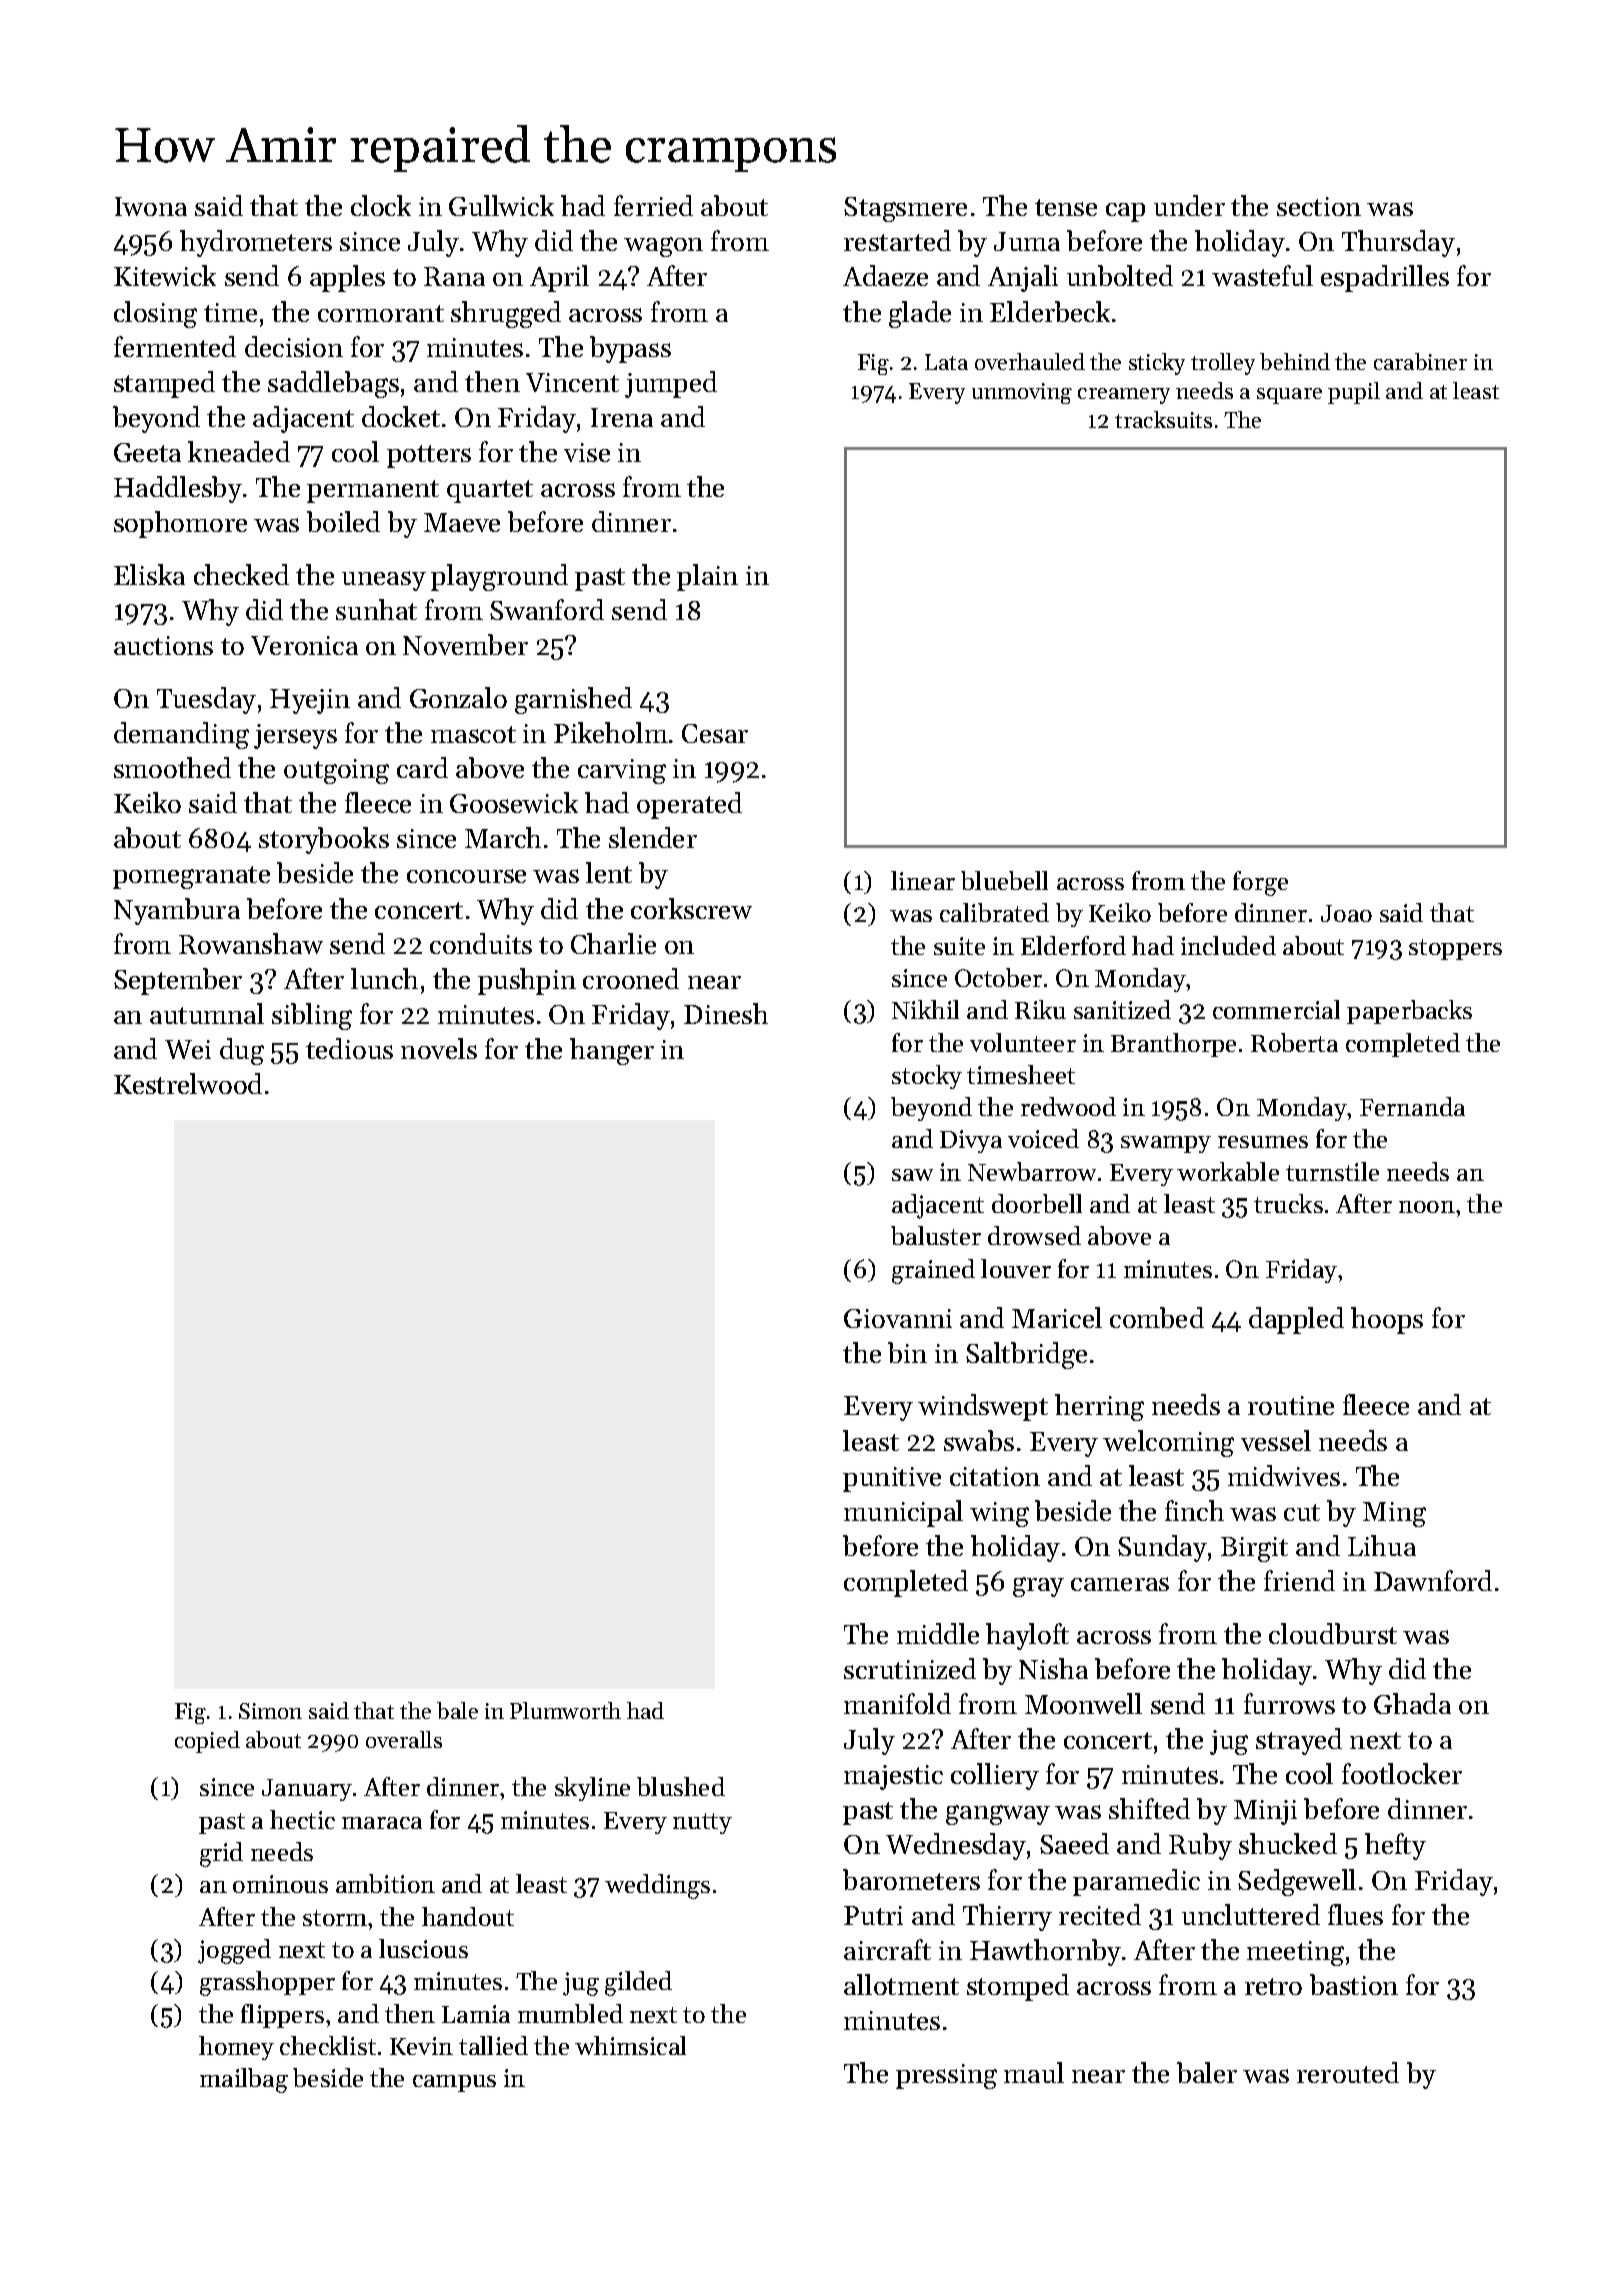  Describe the element at coordinates (1053, 1668) in the screenshot. I see `Nisha` at that location.
